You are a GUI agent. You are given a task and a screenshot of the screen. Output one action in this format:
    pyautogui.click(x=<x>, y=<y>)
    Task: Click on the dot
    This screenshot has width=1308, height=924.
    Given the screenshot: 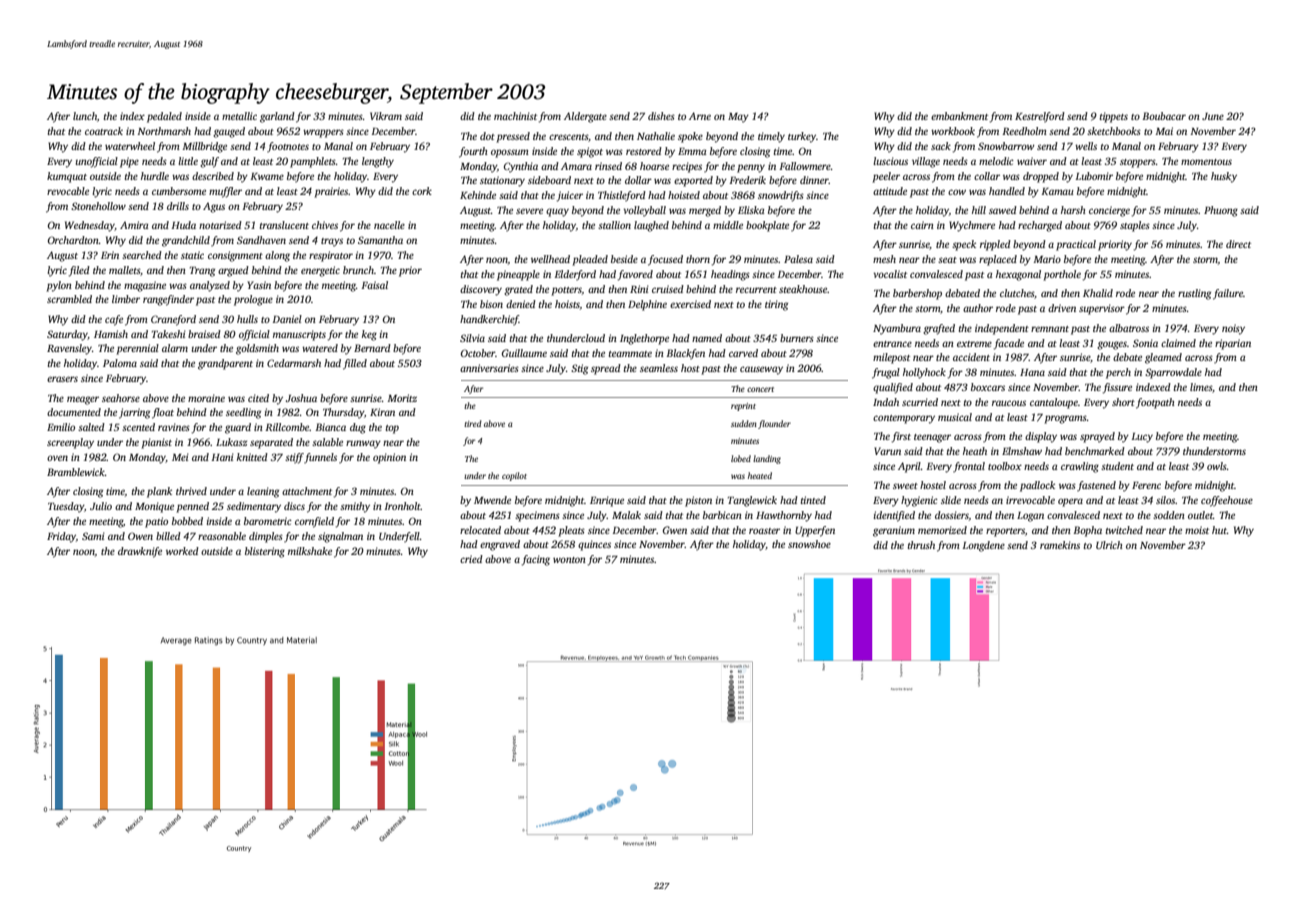 What is the action you would take?
    pyautogui.click(x=487, y=136)
